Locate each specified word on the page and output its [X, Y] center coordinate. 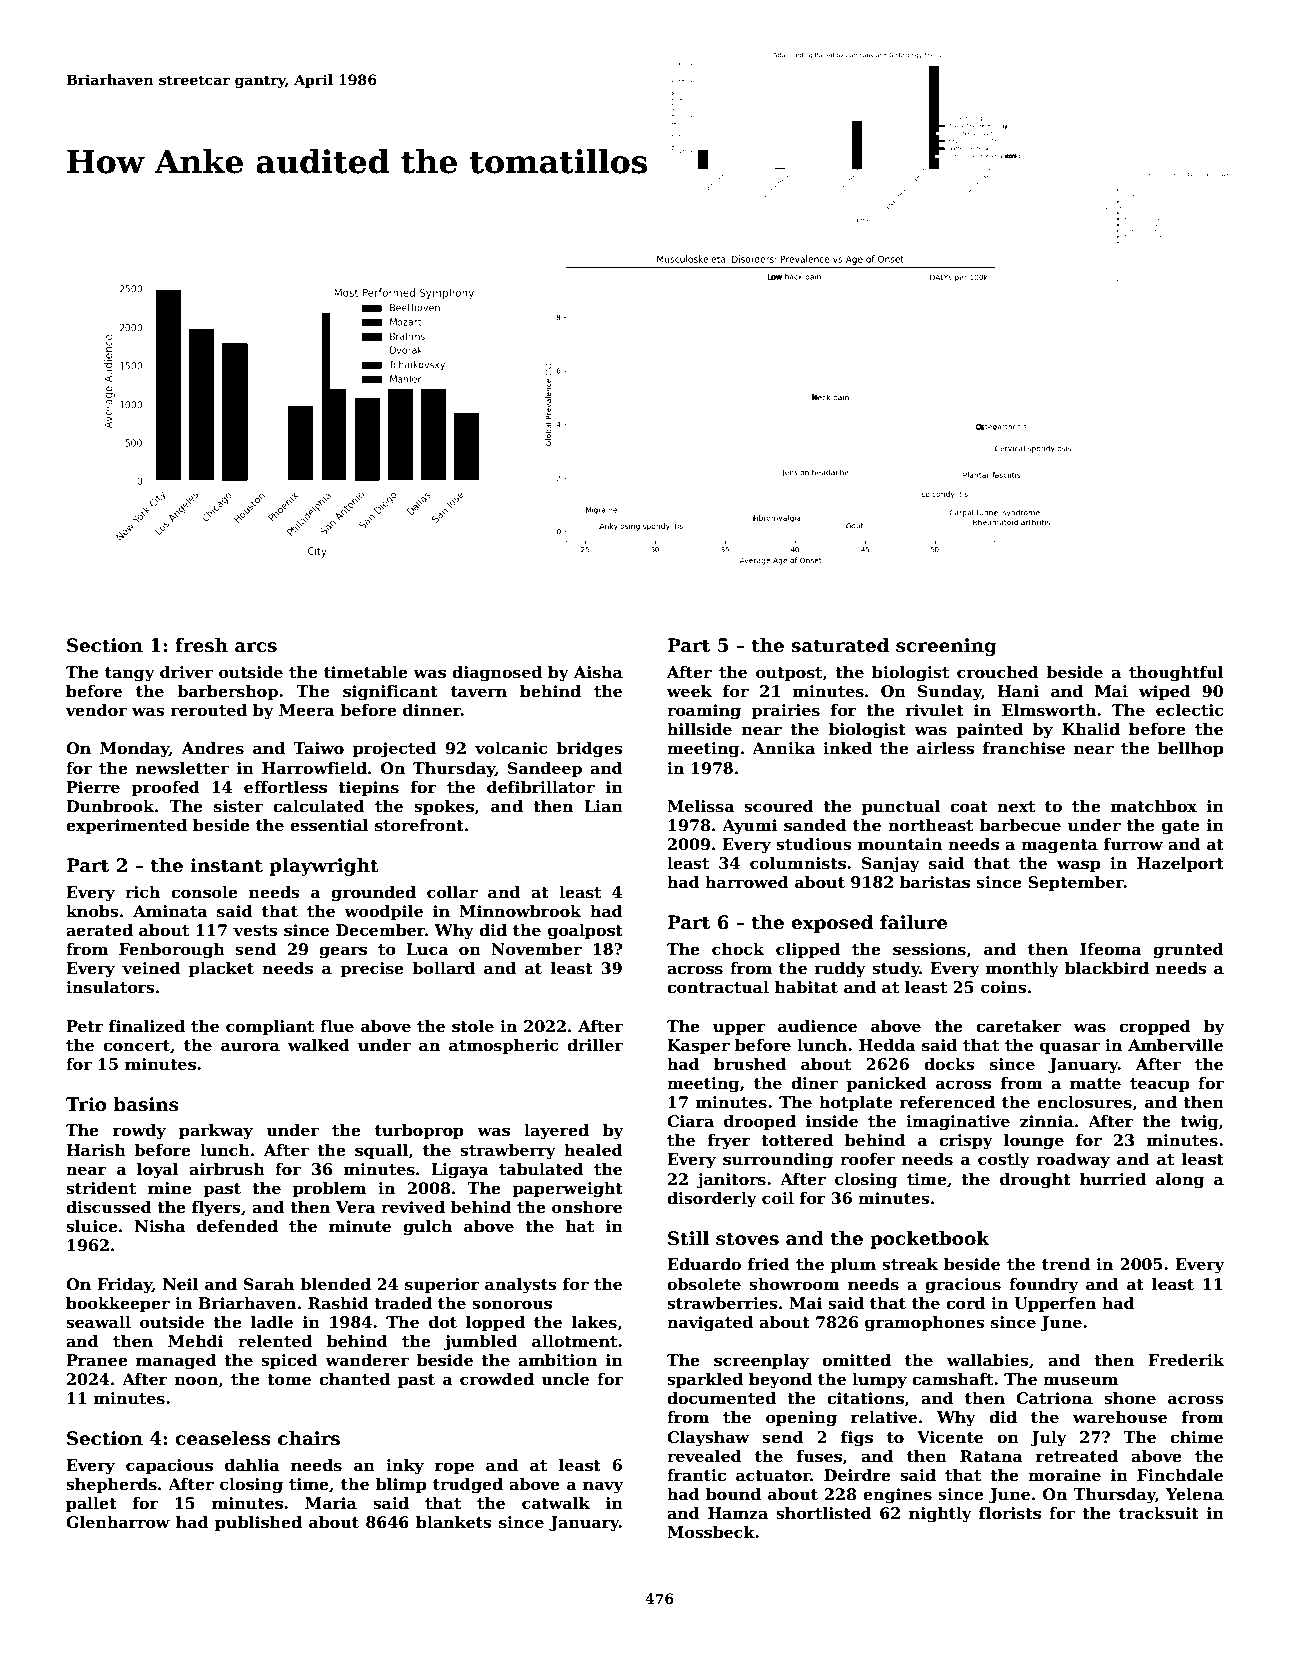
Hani [1018, 691]
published [258, 1524]
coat [969, 807]
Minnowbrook [520, 911]
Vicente [950, 1437]
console [204, 892]
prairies [785, 712]
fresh [201, 645]
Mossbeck [711, 1532]
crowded [497, 1379]
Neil [181, 1284]
